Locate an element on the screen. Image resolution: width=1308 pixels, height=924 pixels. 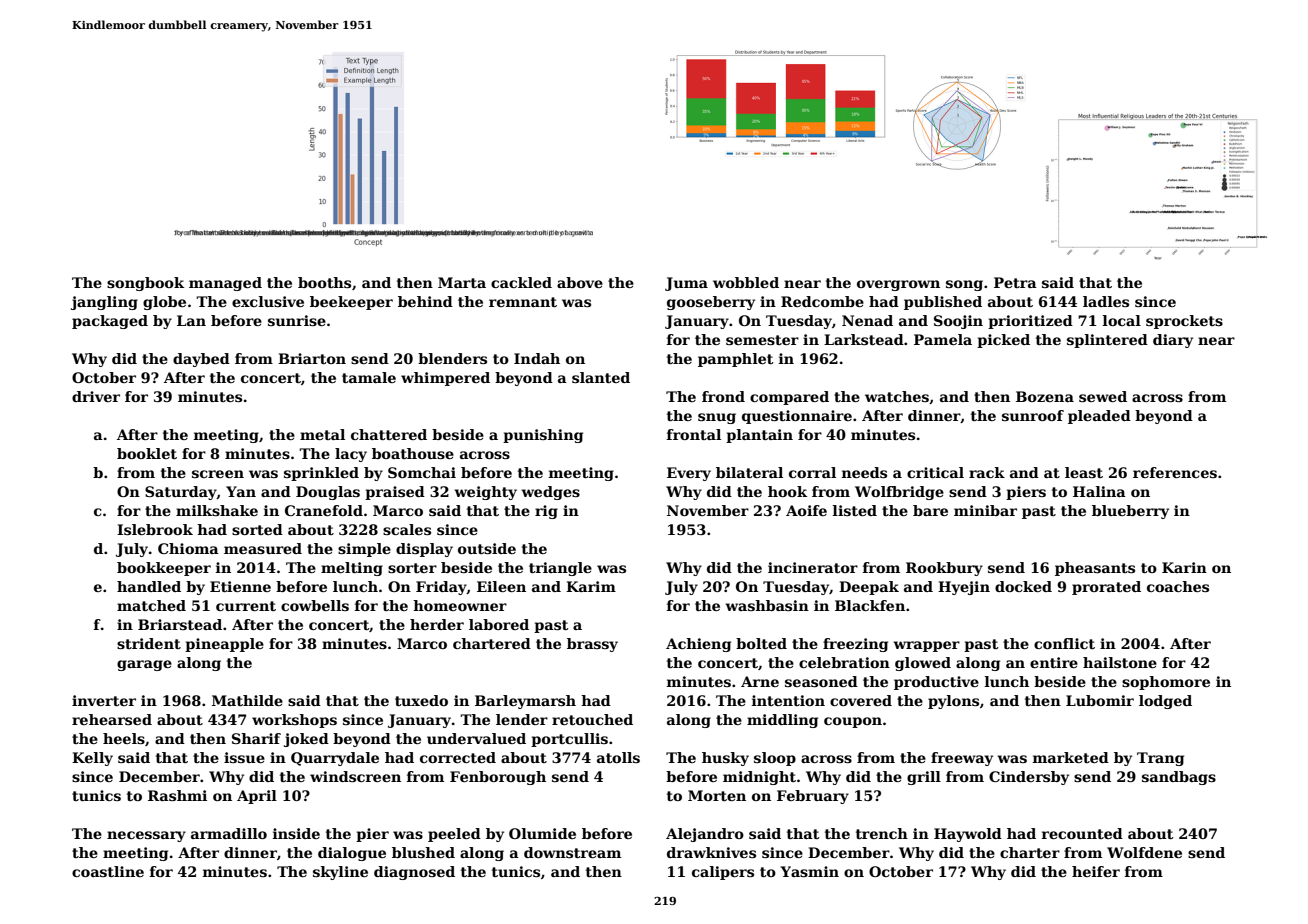
armadillo is located at coordinates (229, 833).
